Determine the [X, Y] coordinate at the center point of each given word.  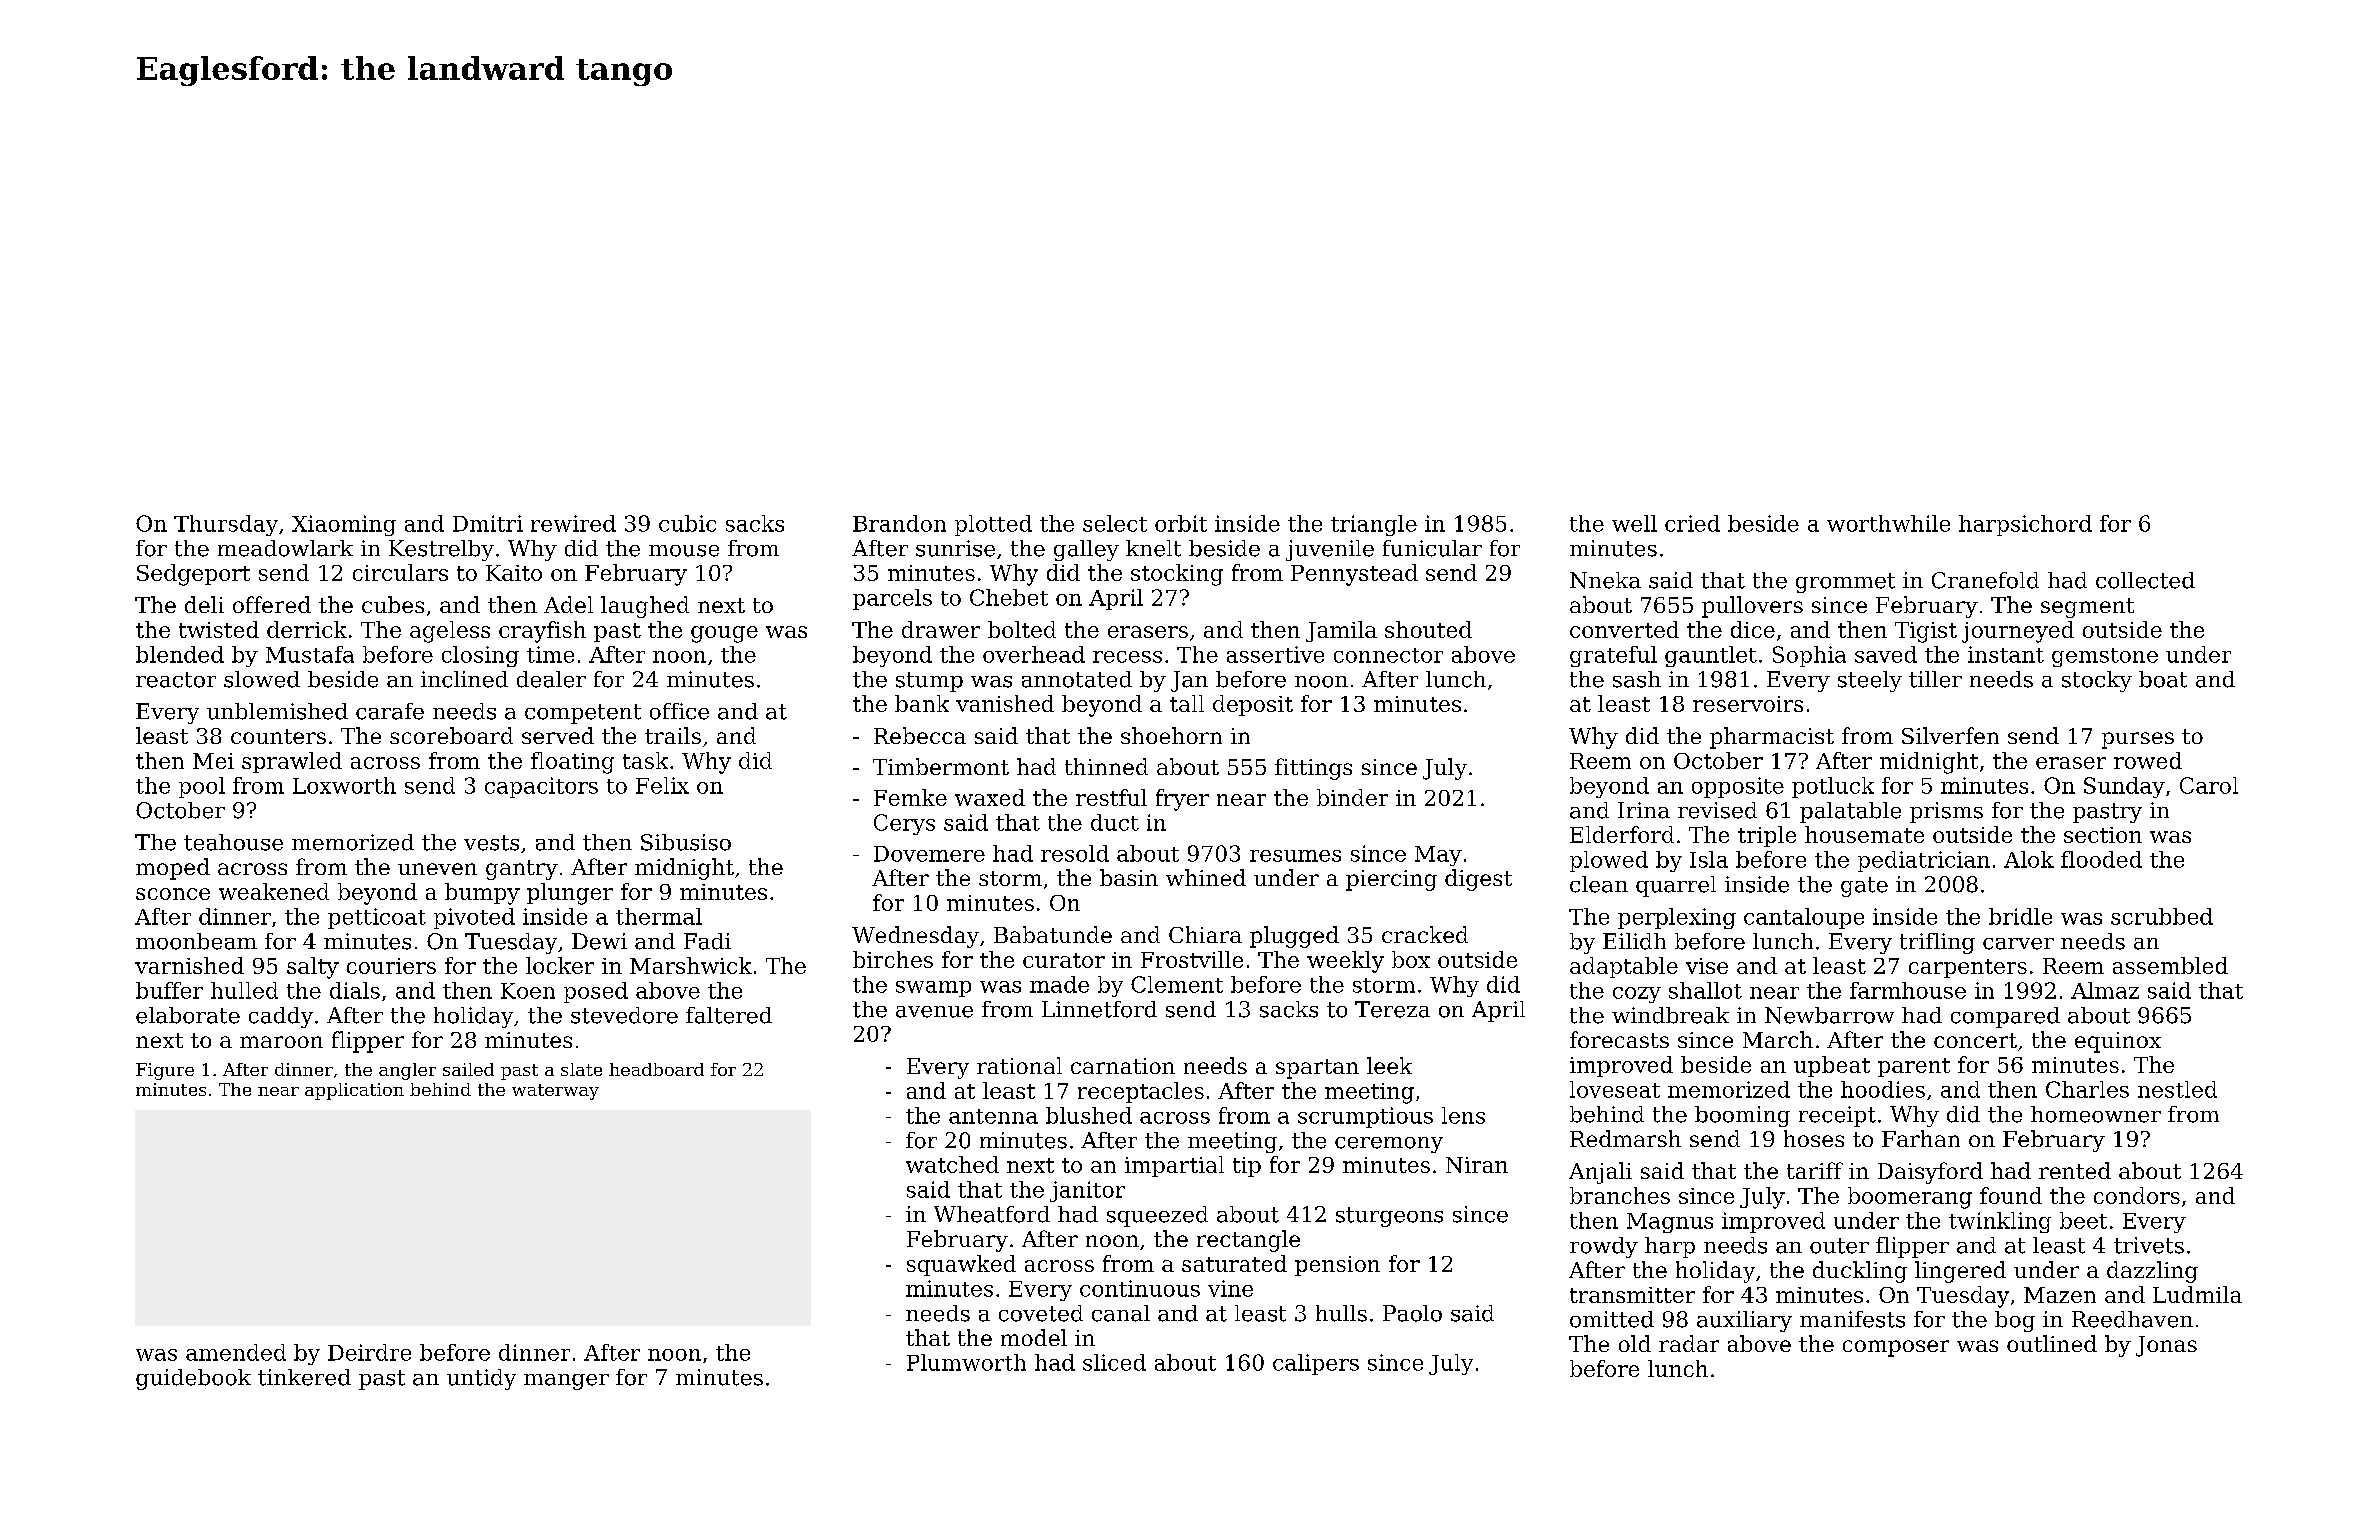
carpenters [1968, 968]
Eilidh [1634, 941]
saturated [1234, 1263]
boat [2163, 679]
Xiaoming [344, 525]
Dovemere [929, 854]
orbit [1181, 523]
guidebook [193, 1379]
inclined [464, 679]
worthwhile [1888, 523]
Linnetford [1099, 1009]
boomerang [1910, 1198]
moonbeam [196, 941]
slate [581, 1069]
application [354, 1091]
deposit [1253, 705]
